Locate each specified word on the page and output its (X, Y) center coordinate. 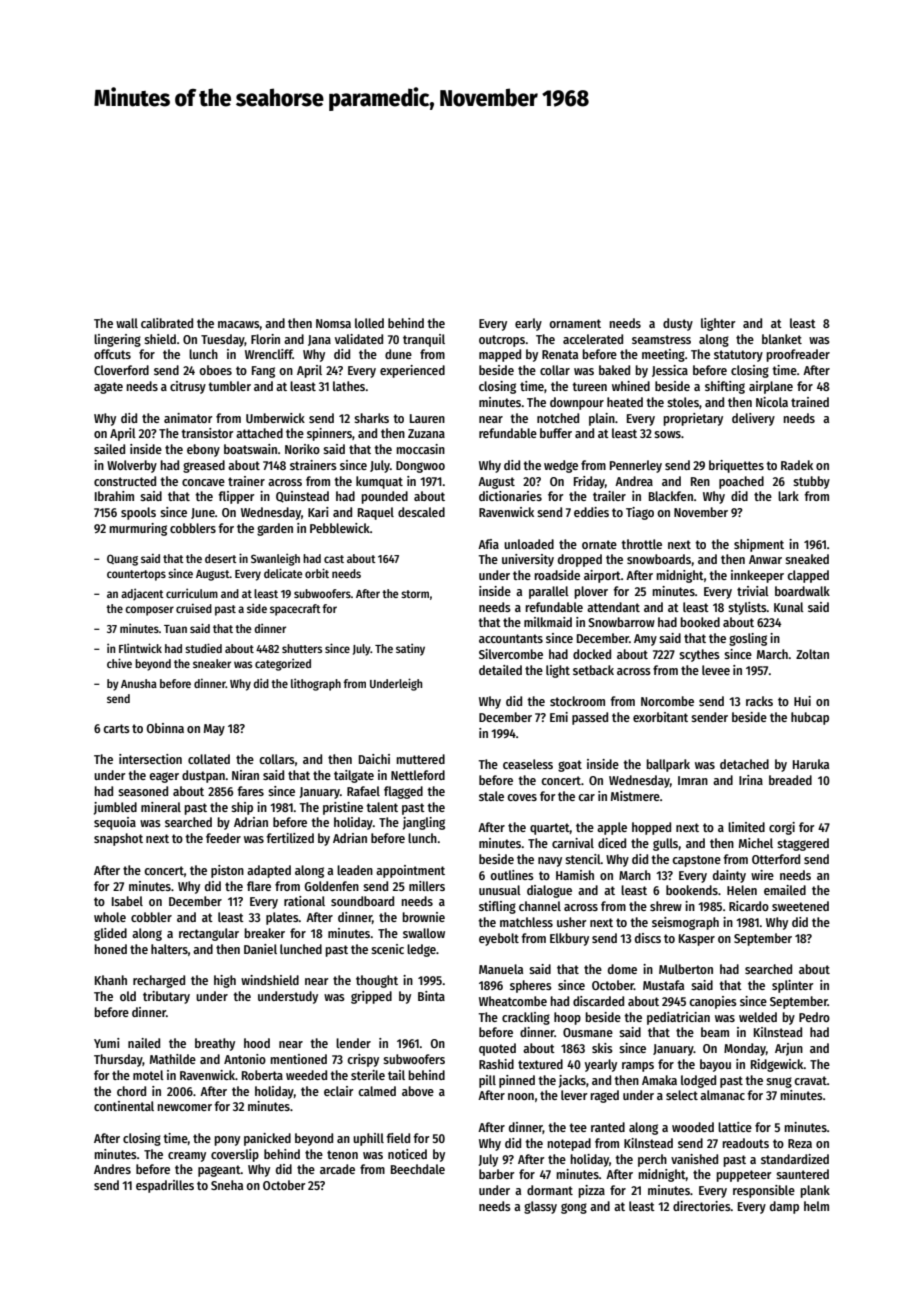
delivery (753, 419)
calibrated (167, 323)
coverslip (235, 1155)
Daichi (374, 759)
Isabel (127, 901)
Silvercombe (511, 654)
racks (759, 701)
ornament (575, 323)
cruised (194, 608)
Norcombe (667, 701)
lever (574, 1095)
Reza (800, 1143)
